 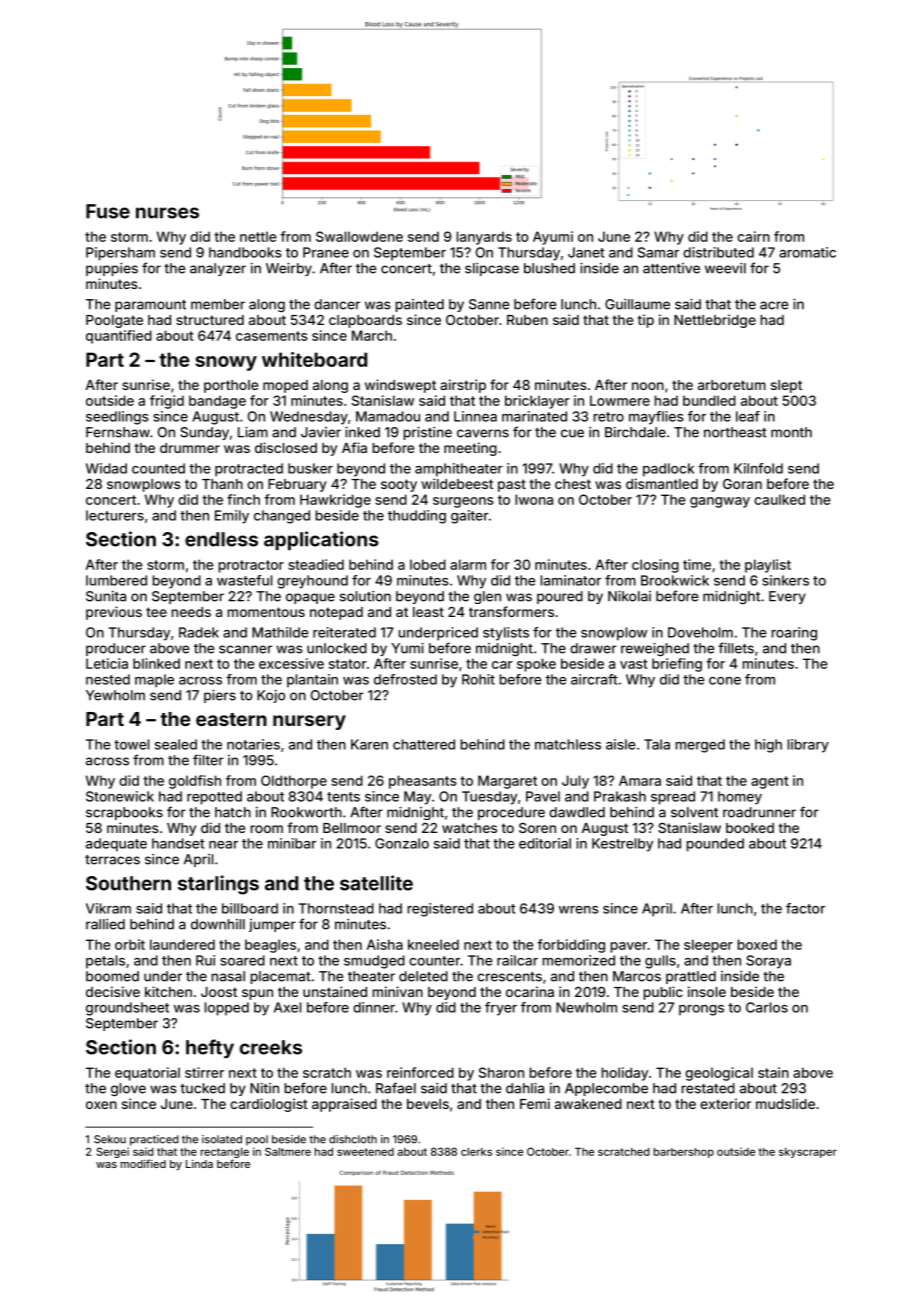 What do you see at coordinates (128, 1089) in the screenshot?
I see `glove` at bounding box center [128, 1089].
